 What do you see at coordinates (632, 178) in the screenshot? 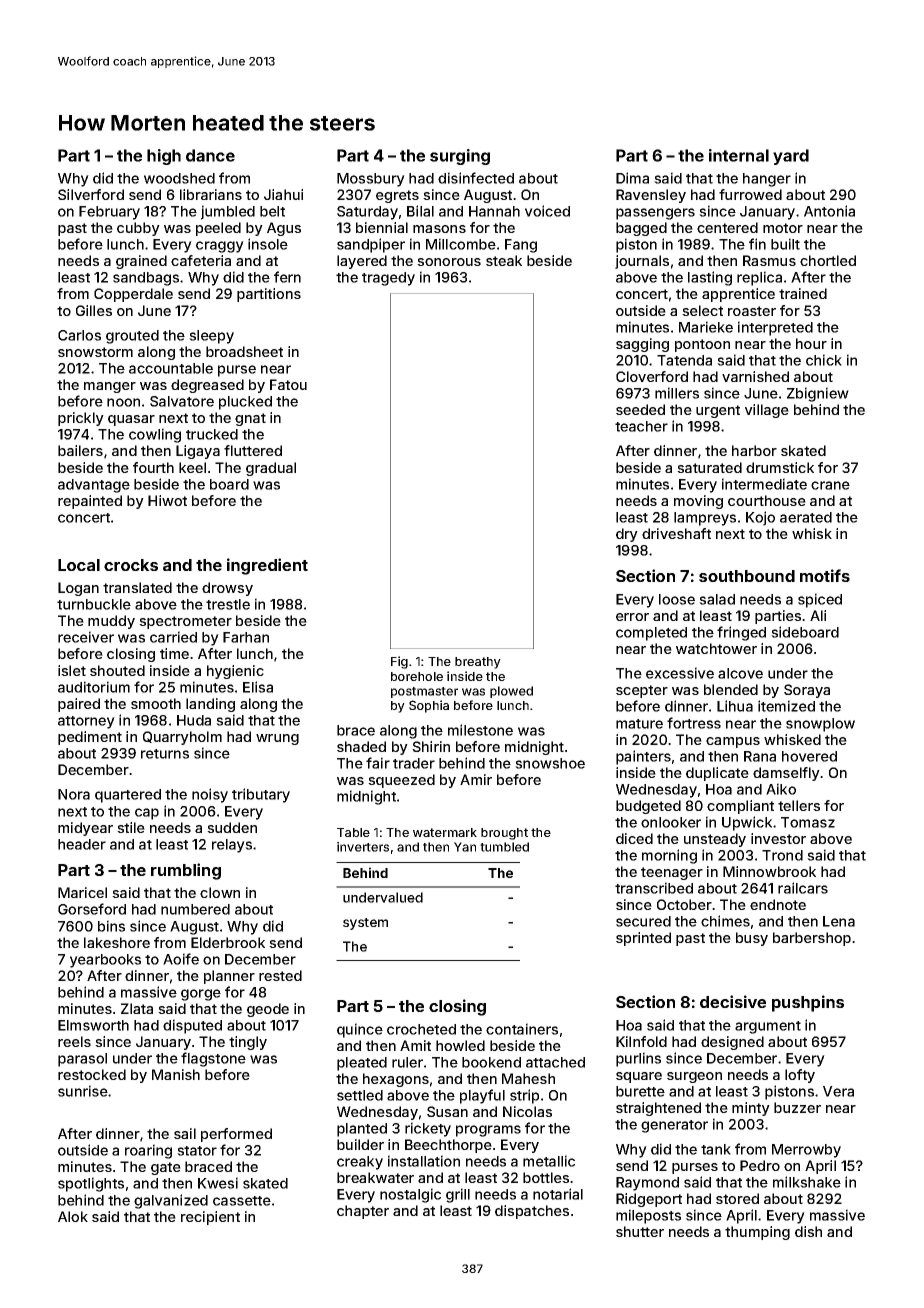
I see `Dima` at bounding box center [632, 178].
